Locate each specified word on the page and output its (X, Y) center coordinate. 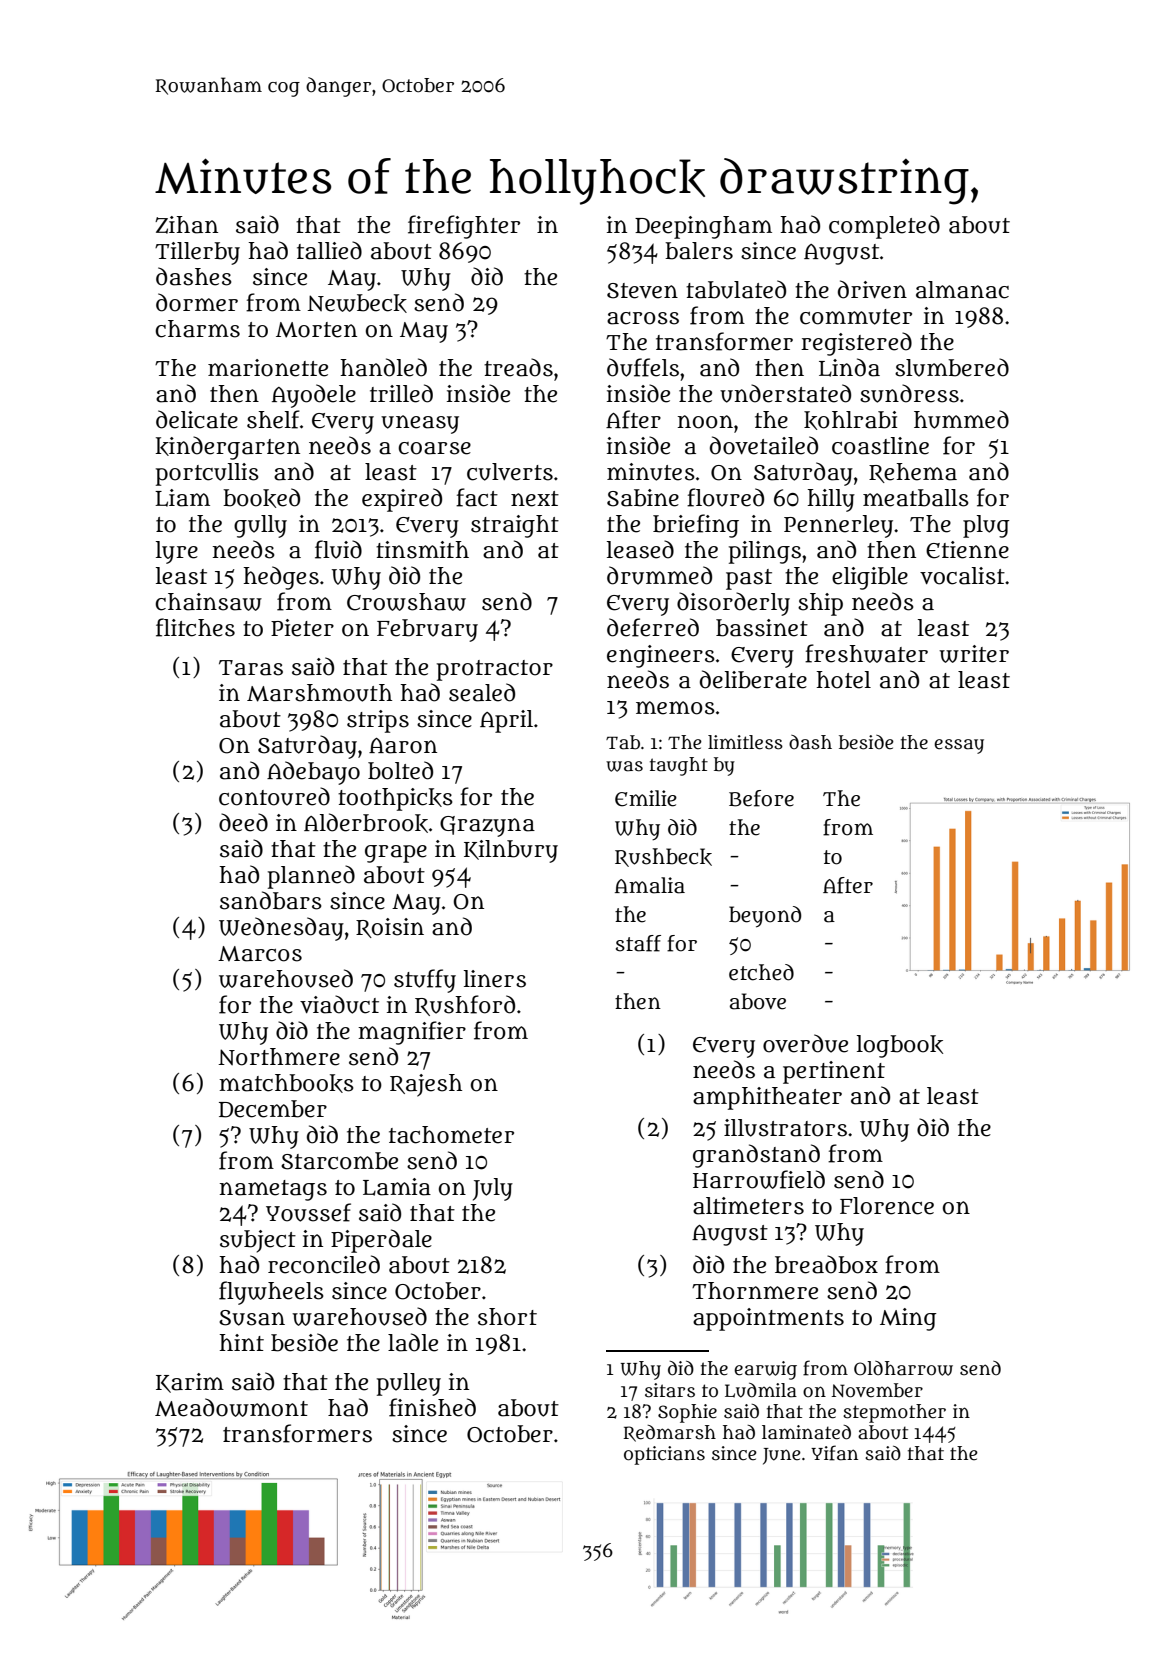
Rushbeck (663, 857)
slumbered (952, 367)
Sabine (643, 498)
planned (311, 877)
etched (761, 972)
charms (197, 329)
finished (432, 1407)
